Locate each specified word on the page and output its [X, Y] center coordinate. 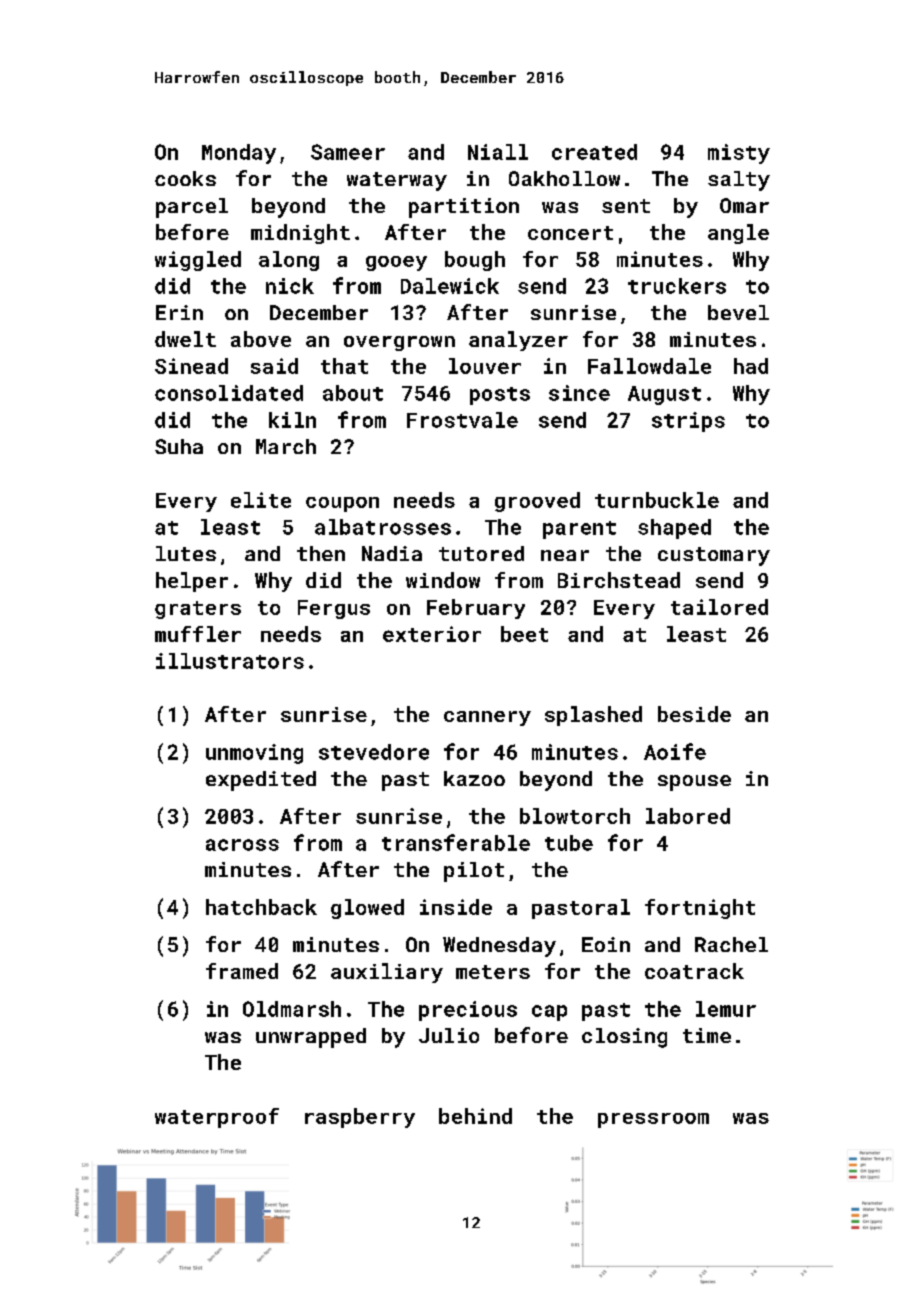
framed [242, 971]
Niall [498, 152]
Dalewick [450, 286]
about [353, 393]
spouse [694, 783]
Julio [449, 1035]
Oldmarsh [292, 1009]
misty [739, 154]
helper [192, 582]
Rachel [731, 944]
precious [468, 1011]
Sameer [348, 152]
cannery [487, 718]
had [751, 366]
